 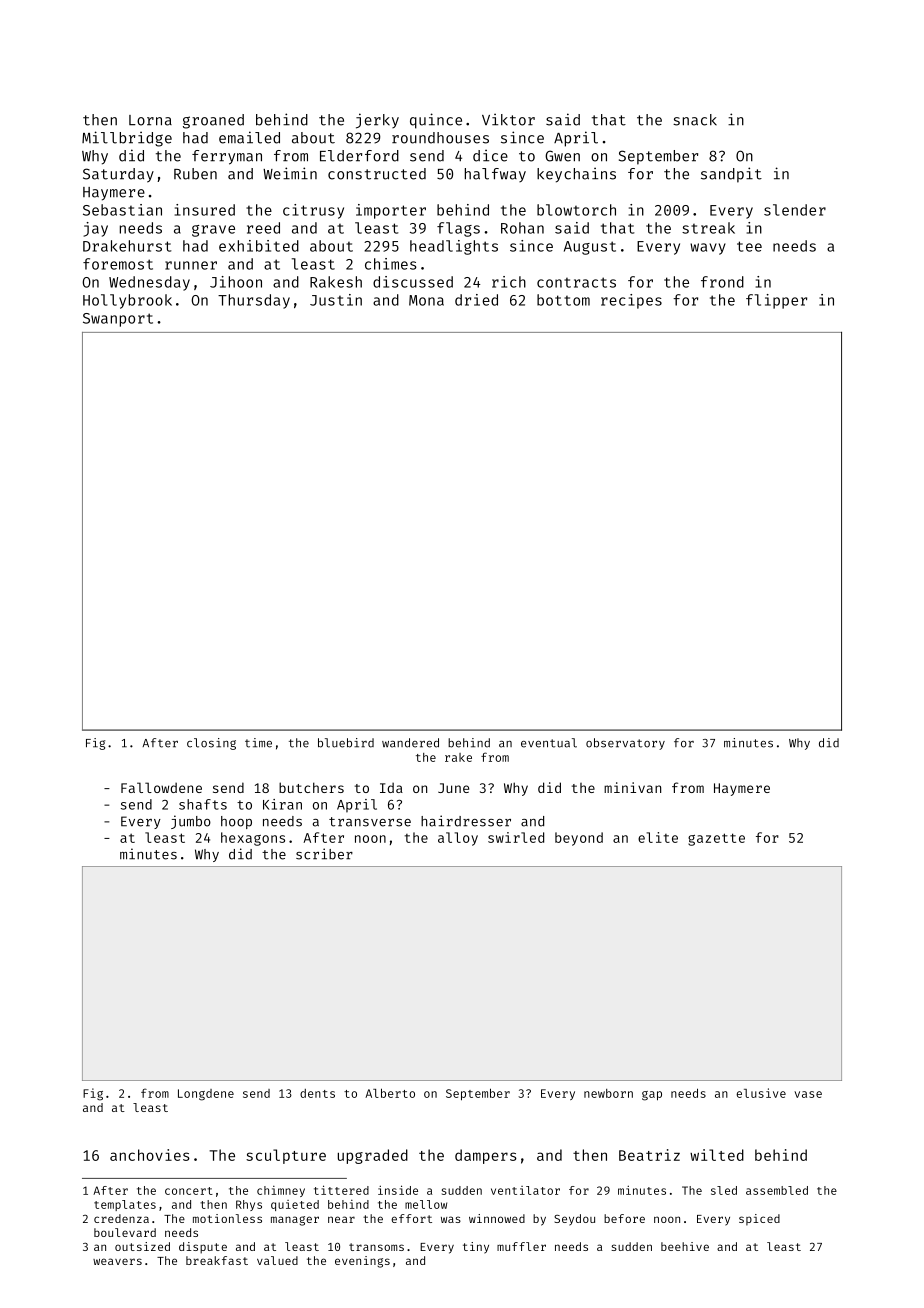 What do you see at coordinates (161, 787) in the image?
I see `Fallowdene` at bounding box center [161, 787].
